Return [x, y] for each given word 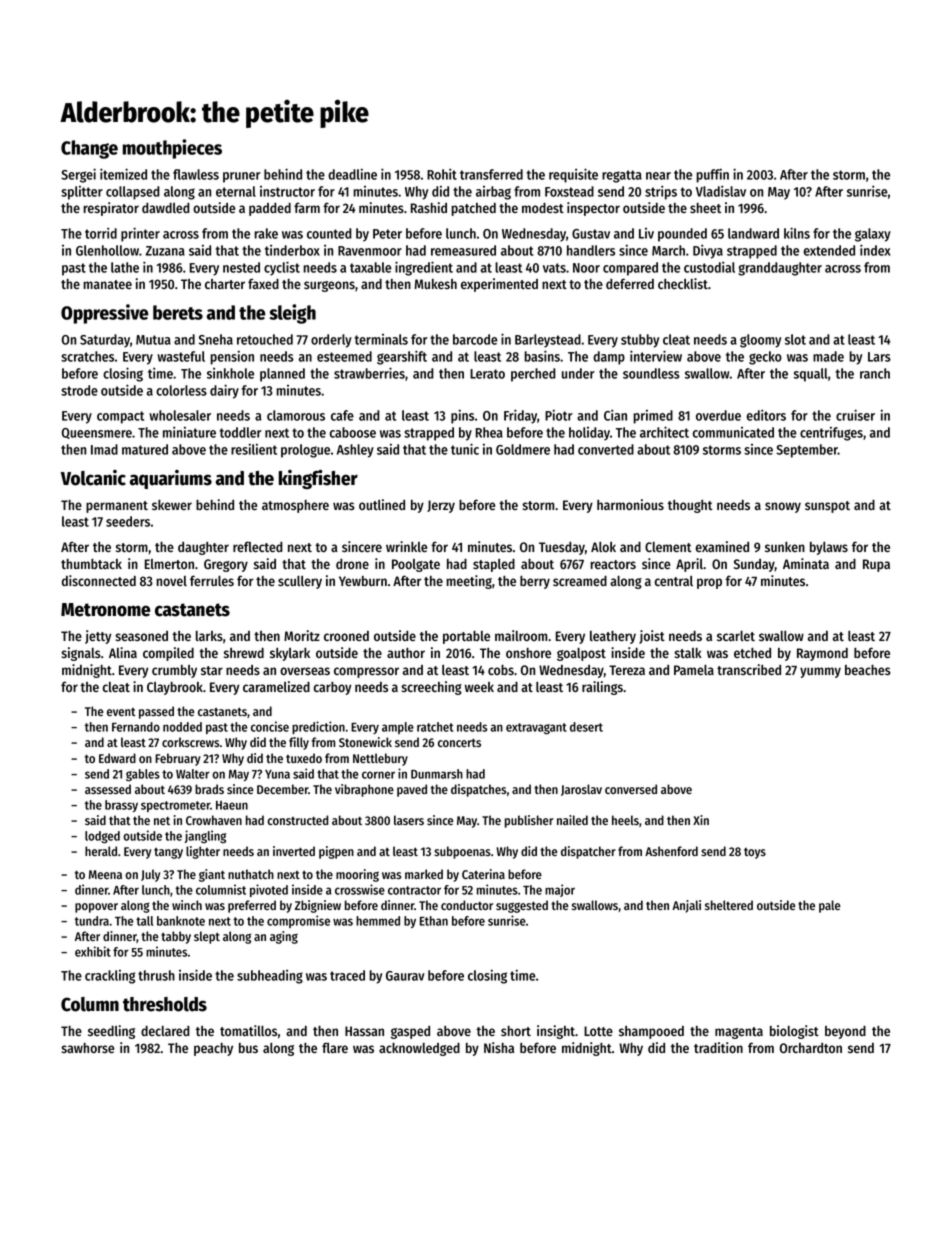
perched [533, 375]
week [479, 687]
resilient [254, 449]
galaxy [873, 235]
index [875, 250]
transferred [491, 174]
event [121, 712]
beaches [868, 670]
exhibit [93, 951]
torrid [101, 233]
